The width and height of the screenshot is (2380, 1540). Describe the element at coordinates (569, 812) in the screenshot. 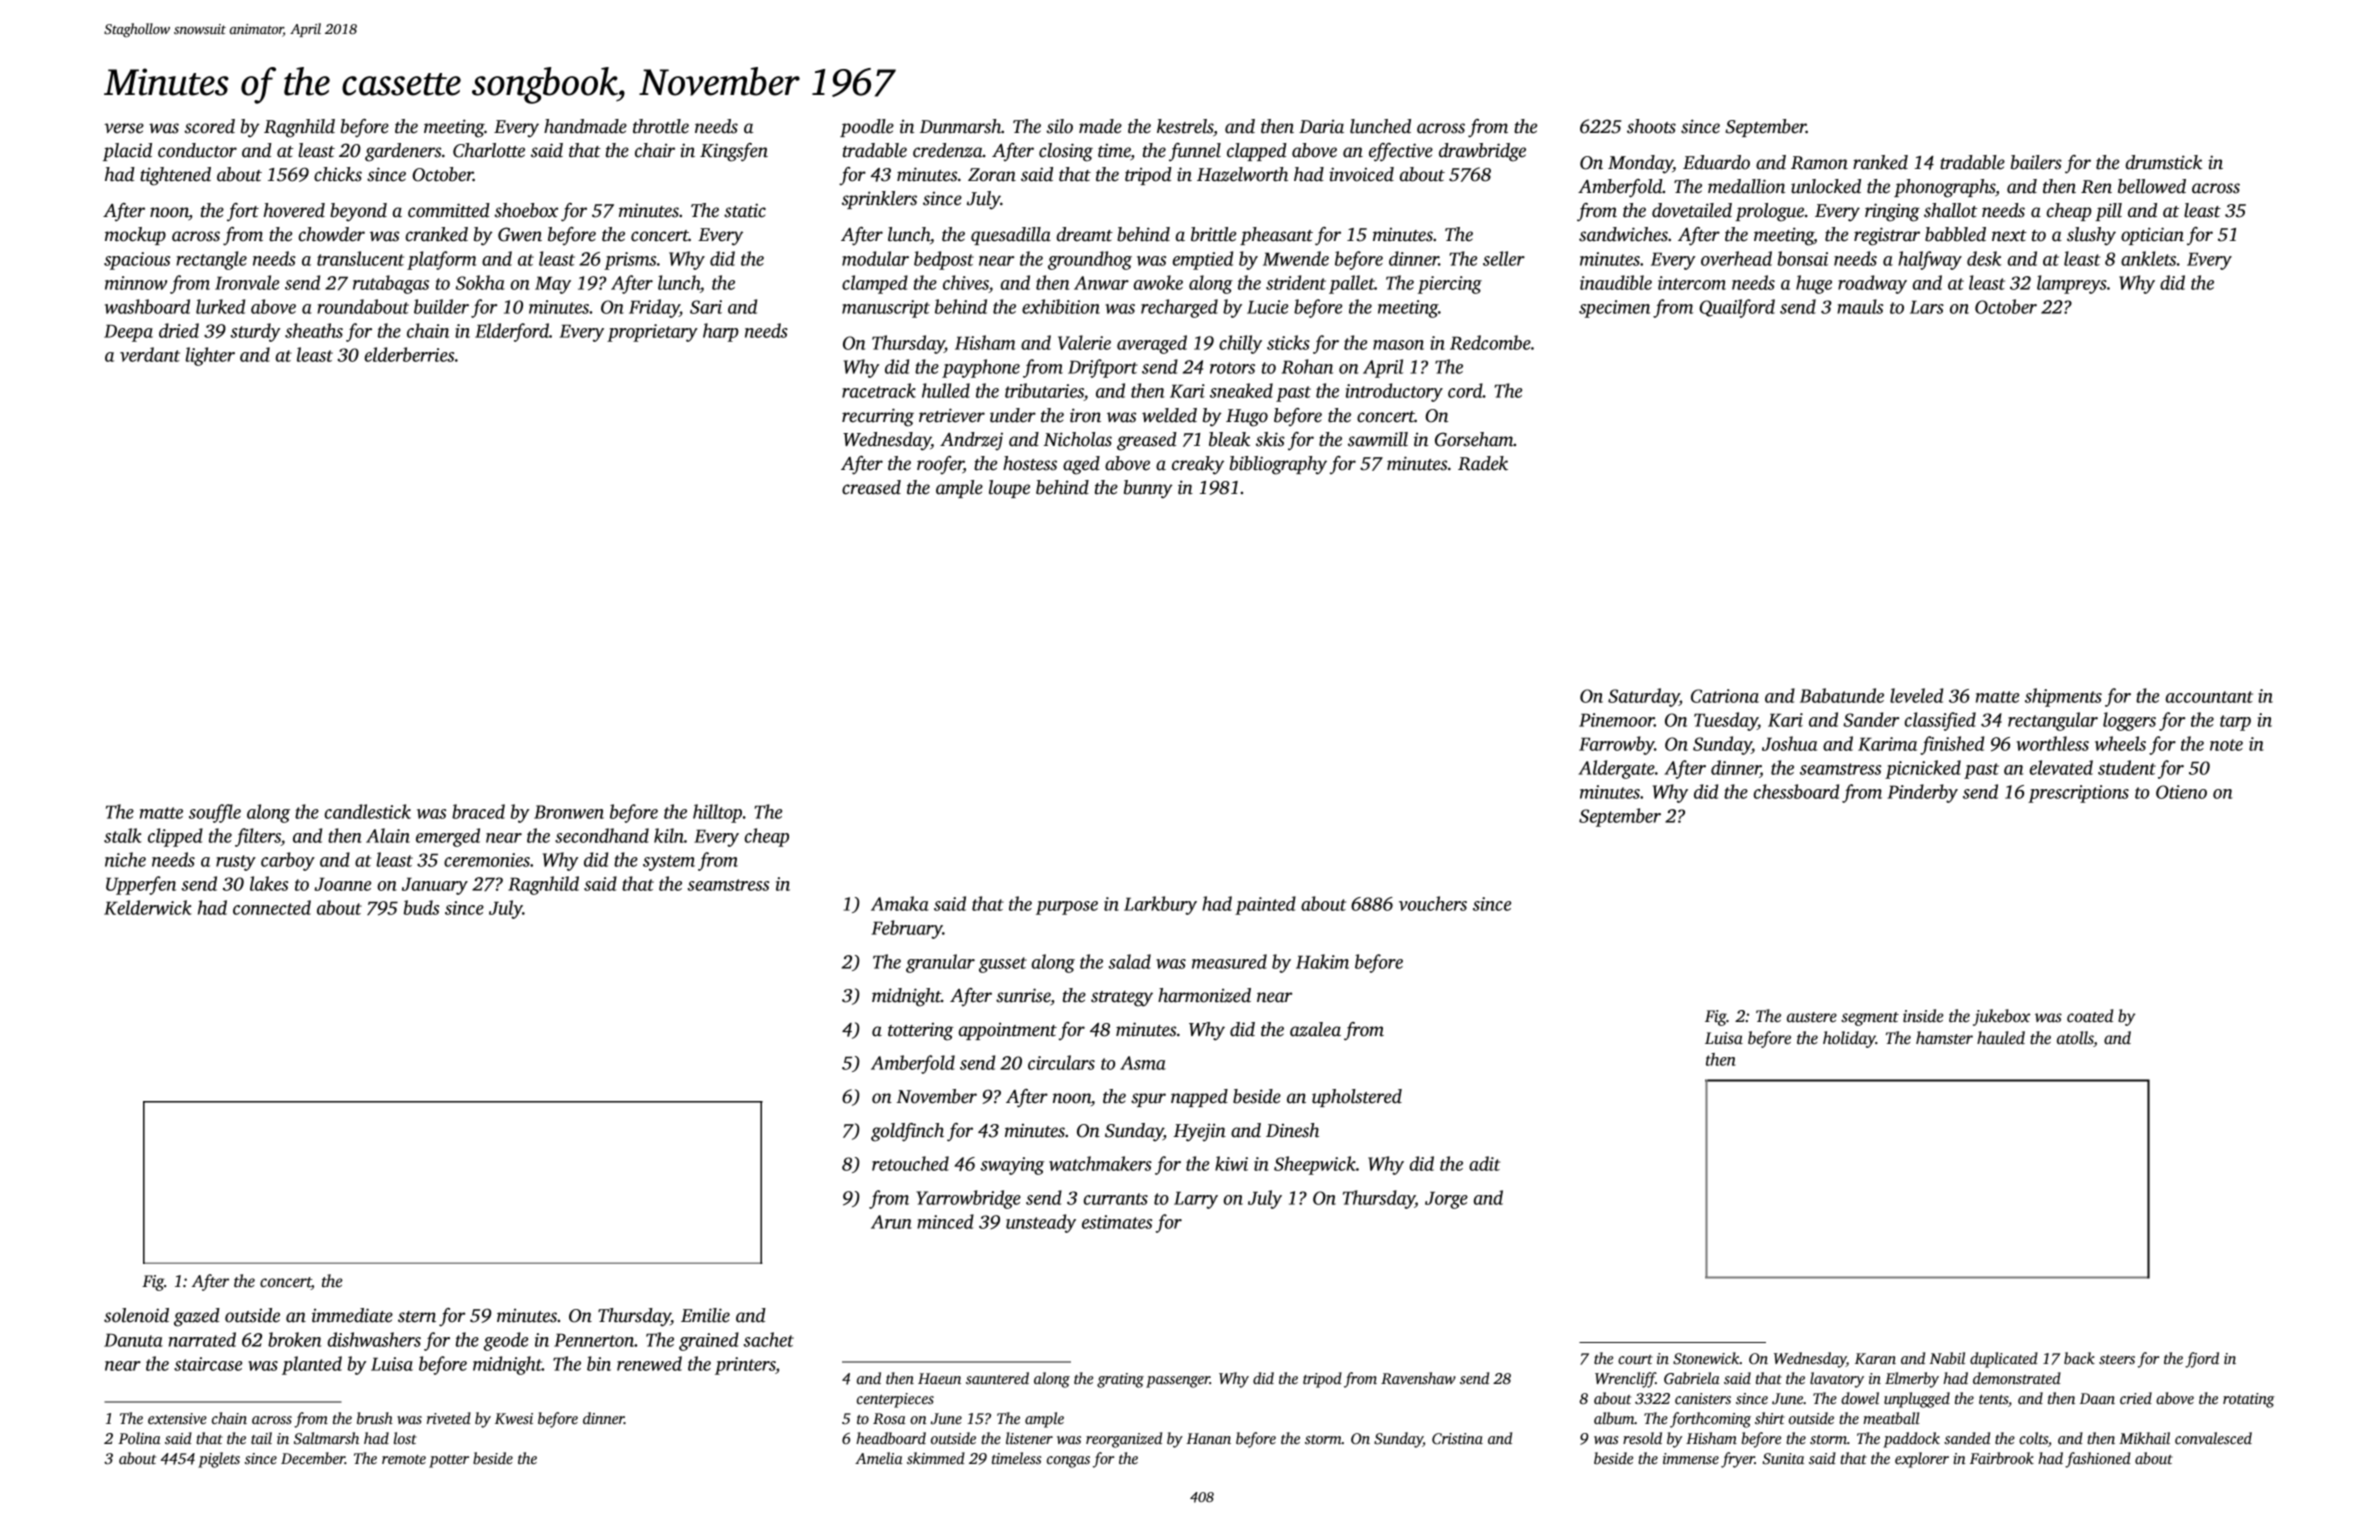

I see `Bronwen` at that location.
